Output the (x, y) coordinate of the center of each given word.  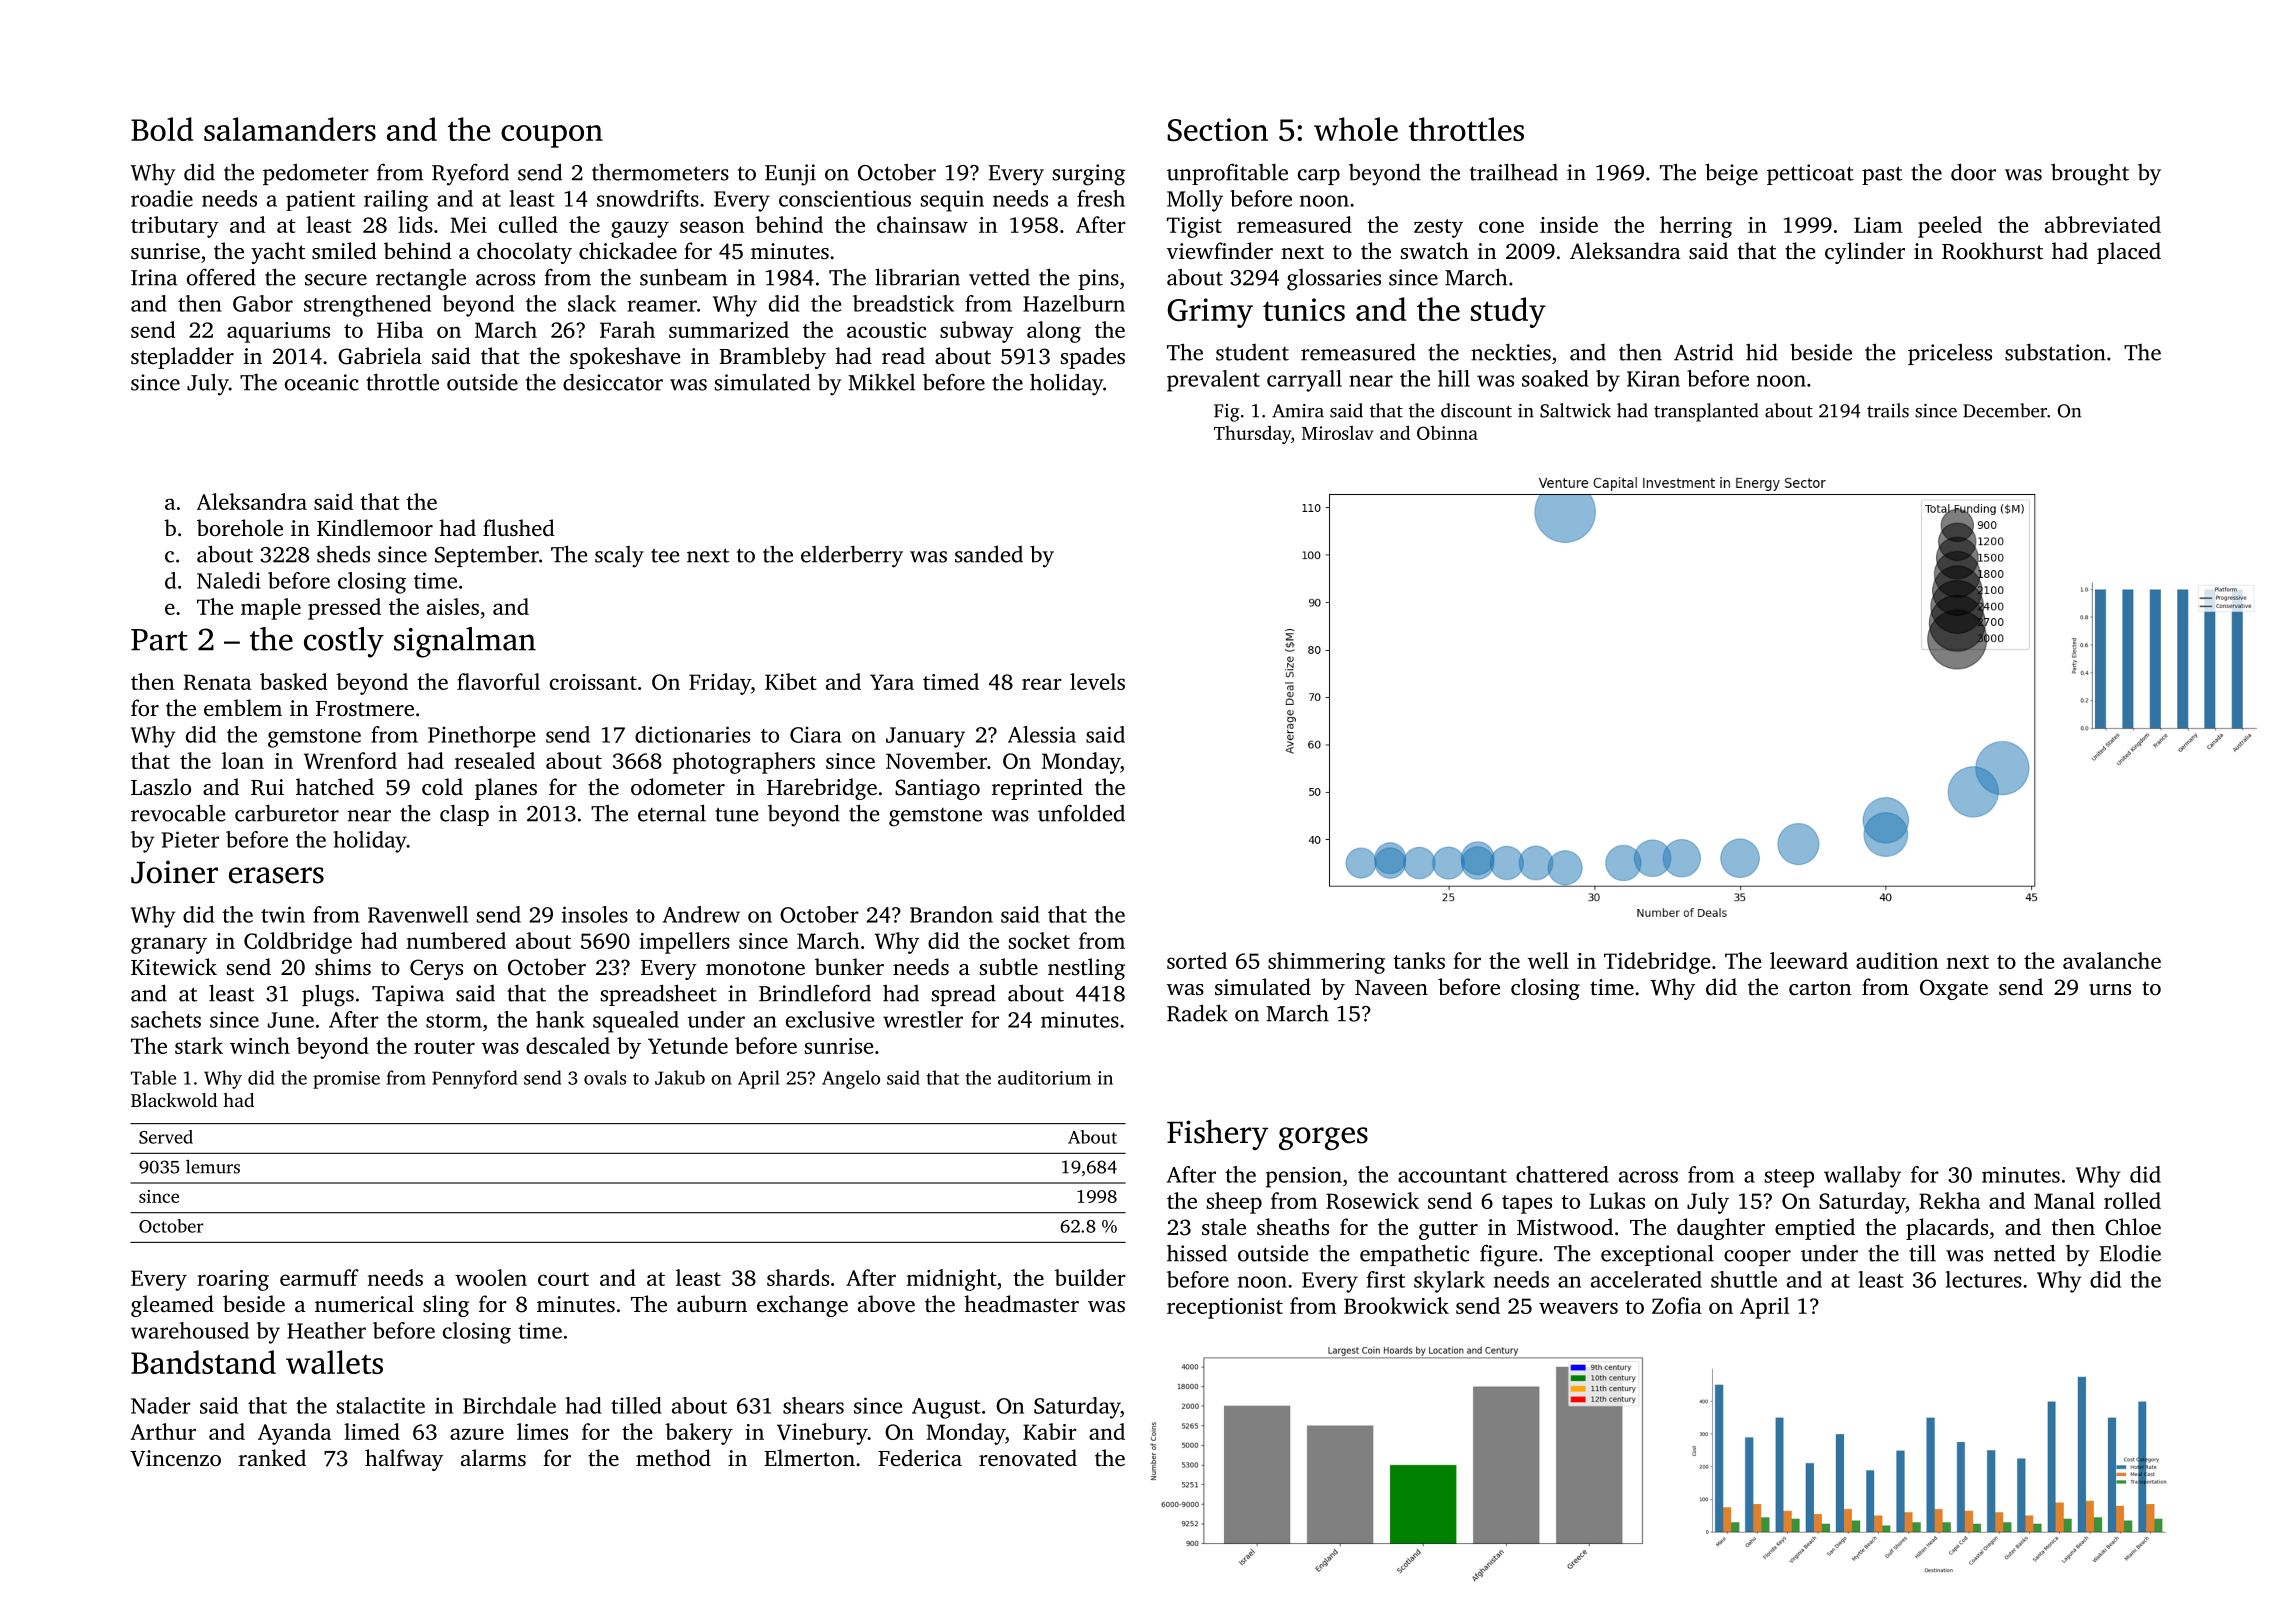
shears (813, 1405)
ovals (605, 1077)
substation (2055, 352)
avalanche (2112, 960)
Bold (162, 129)
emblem (243, 708)
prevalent (1213, 381)
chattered (1562, 1174)
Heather (326, 1330)
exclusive (830, 1019)
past (1882, 175)
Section (1217, 130)
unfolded (1081, 813)
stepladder (182, 358)
